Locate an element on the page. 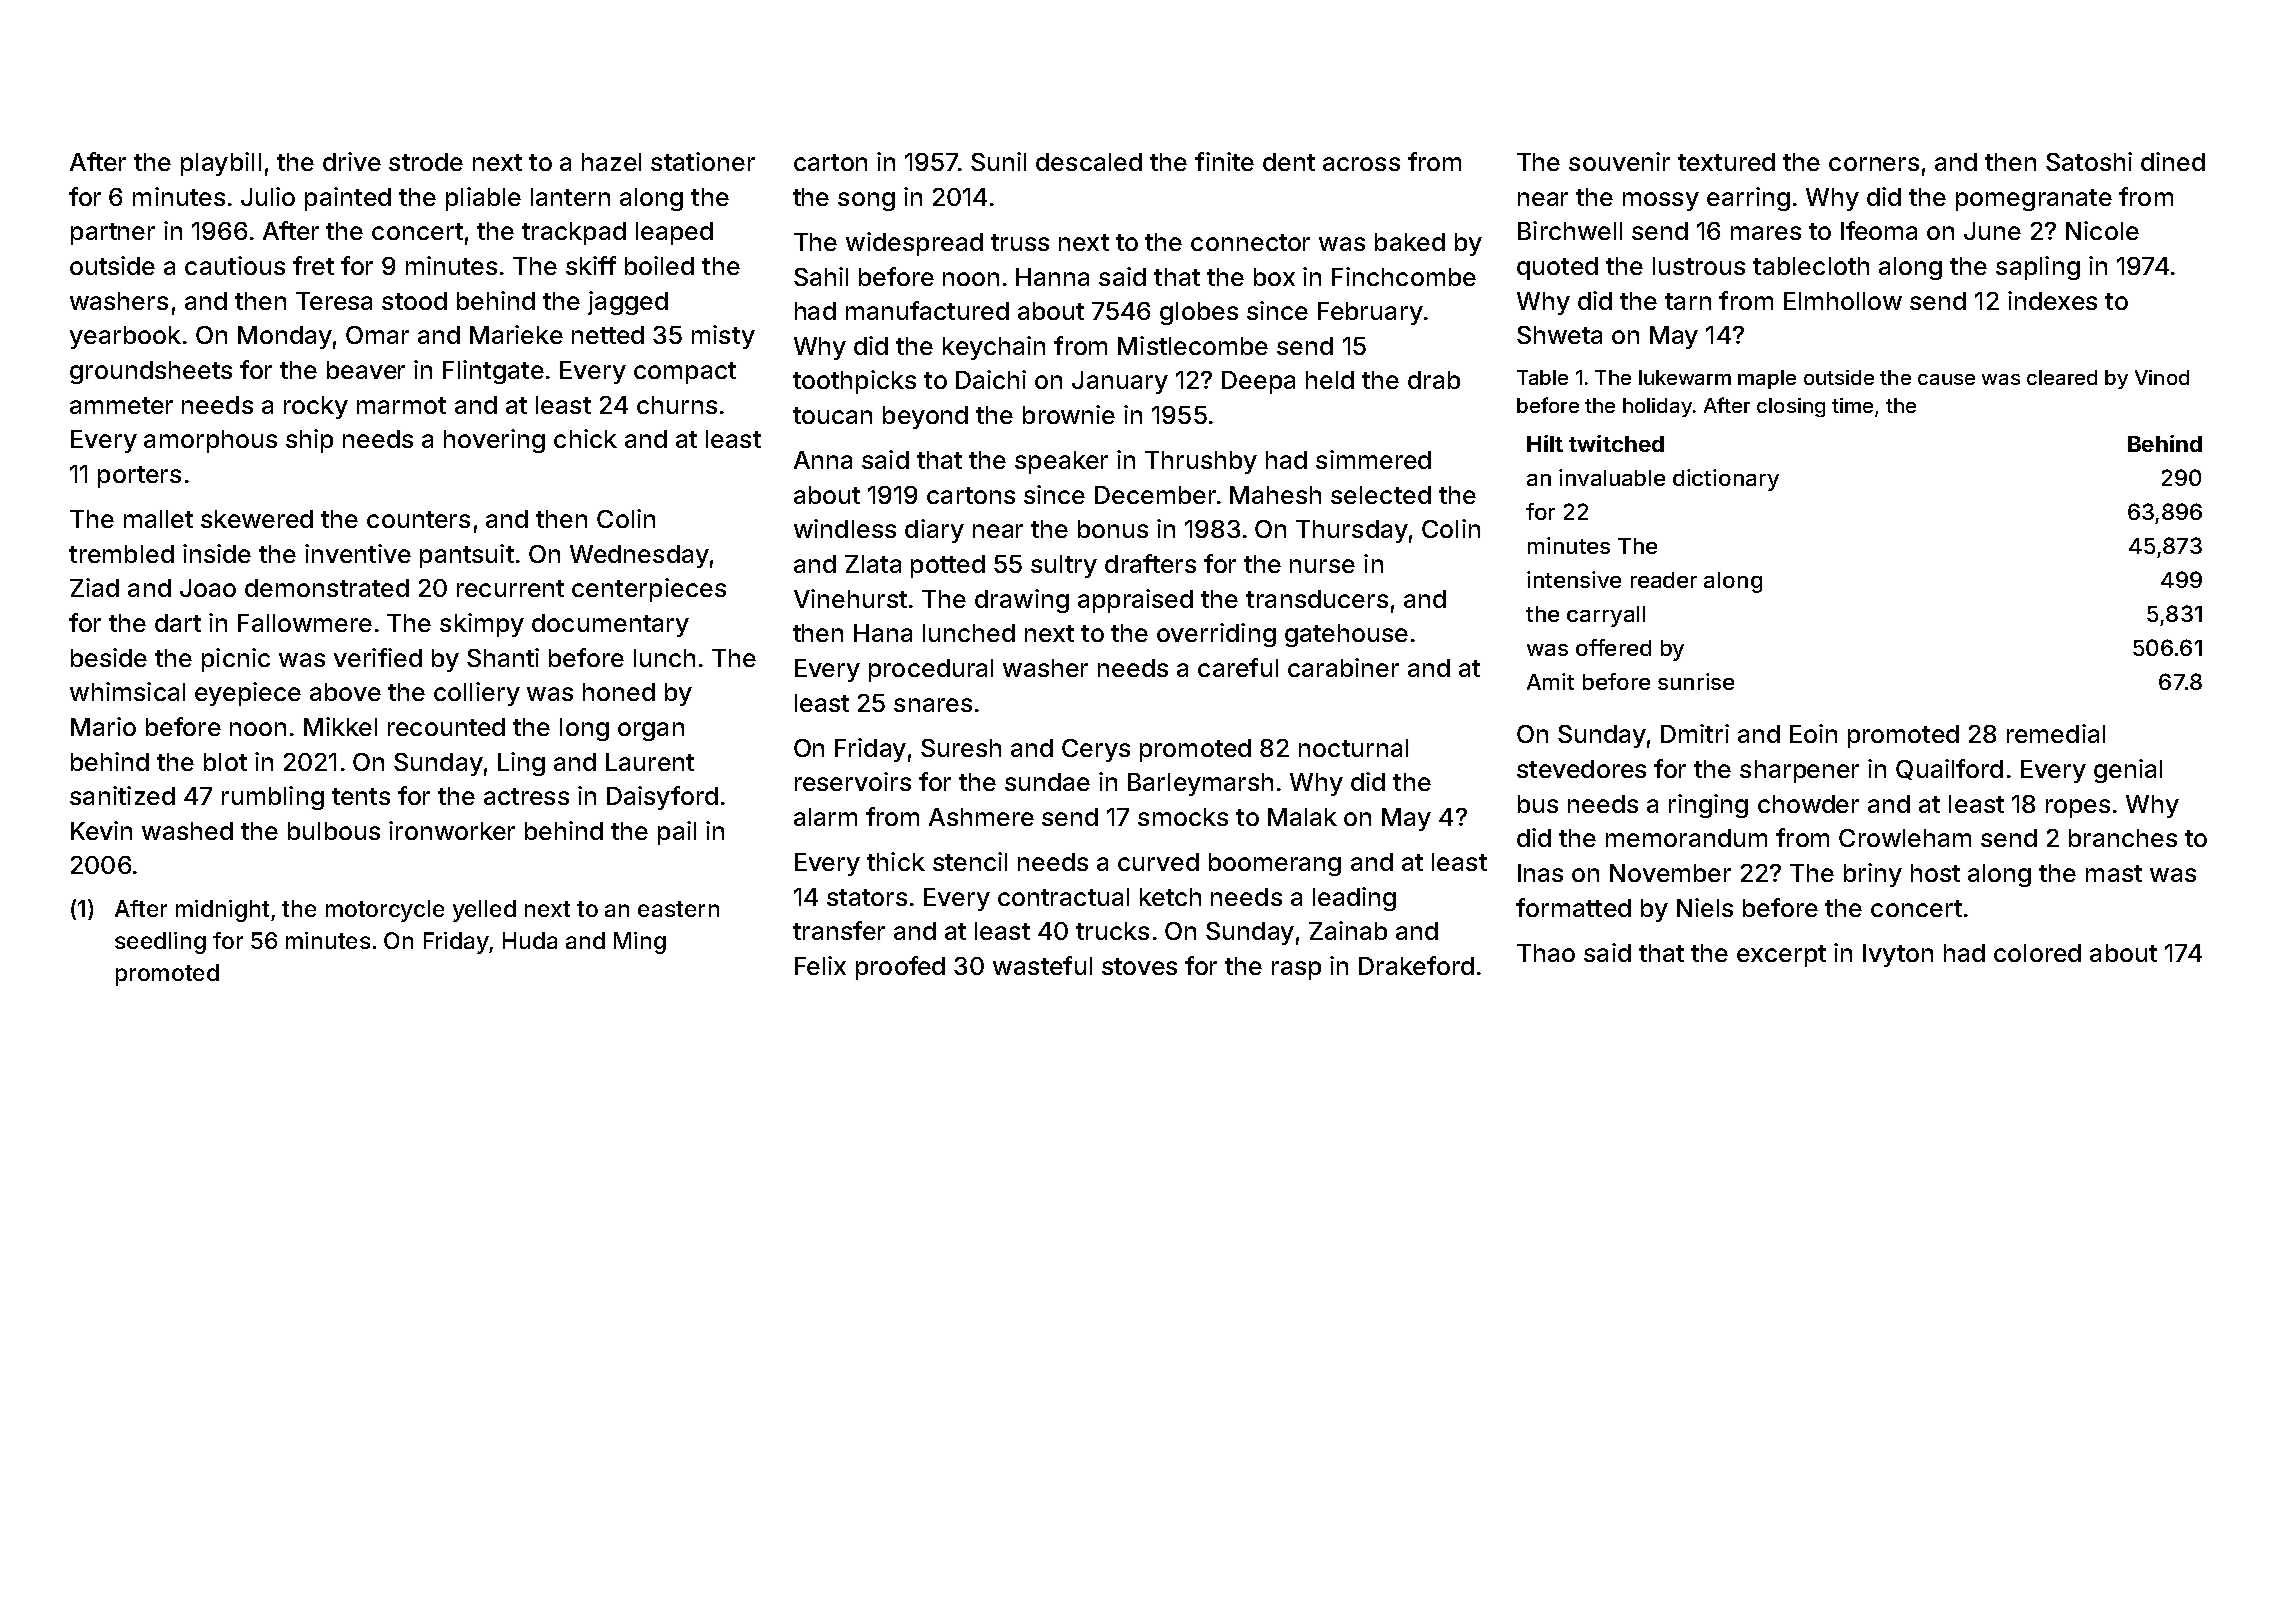  Thursday is located at coordinates (1352, 531).
